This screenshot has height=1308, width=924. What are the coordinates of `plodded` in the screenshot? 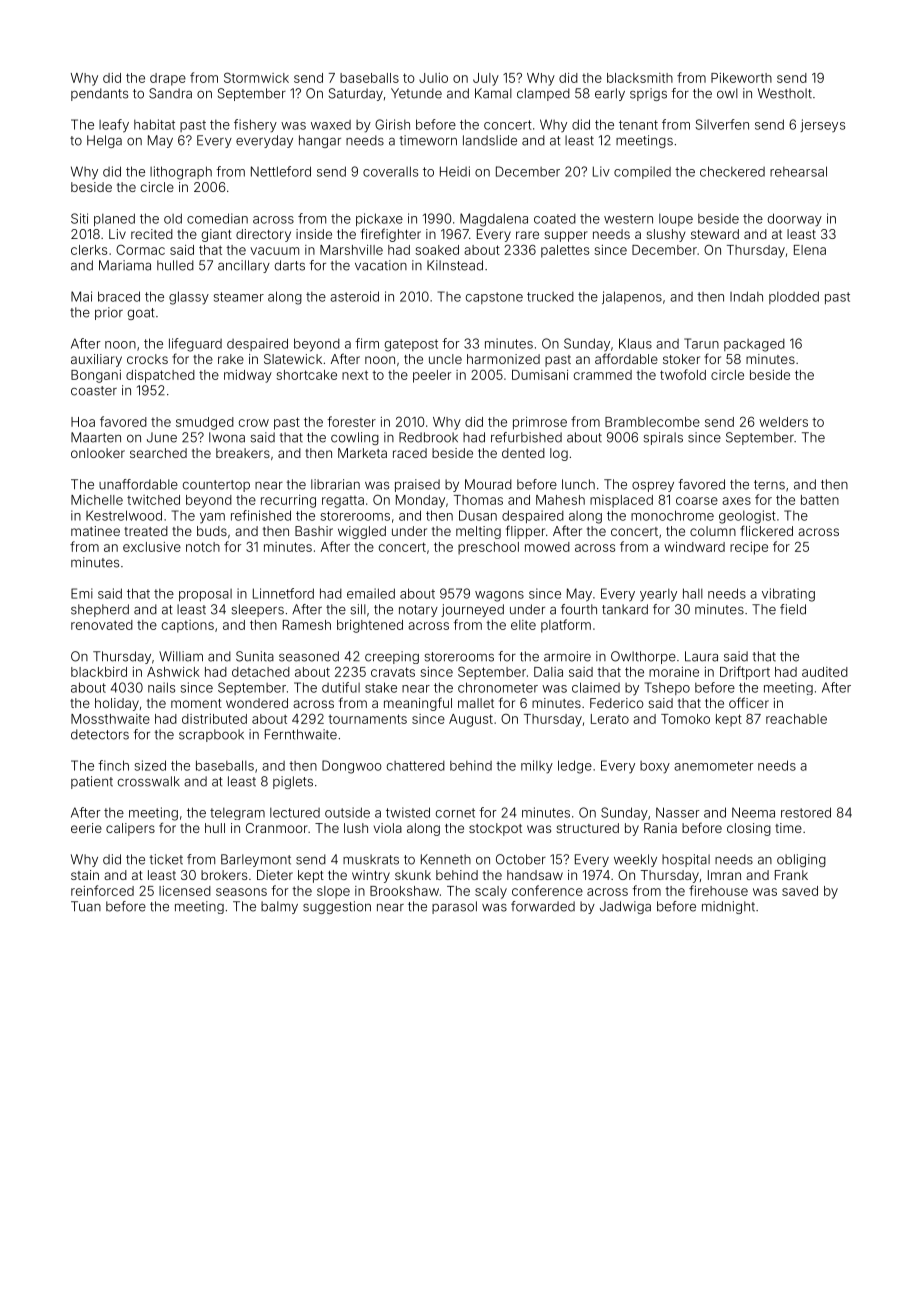 It's located at (794, 297).
